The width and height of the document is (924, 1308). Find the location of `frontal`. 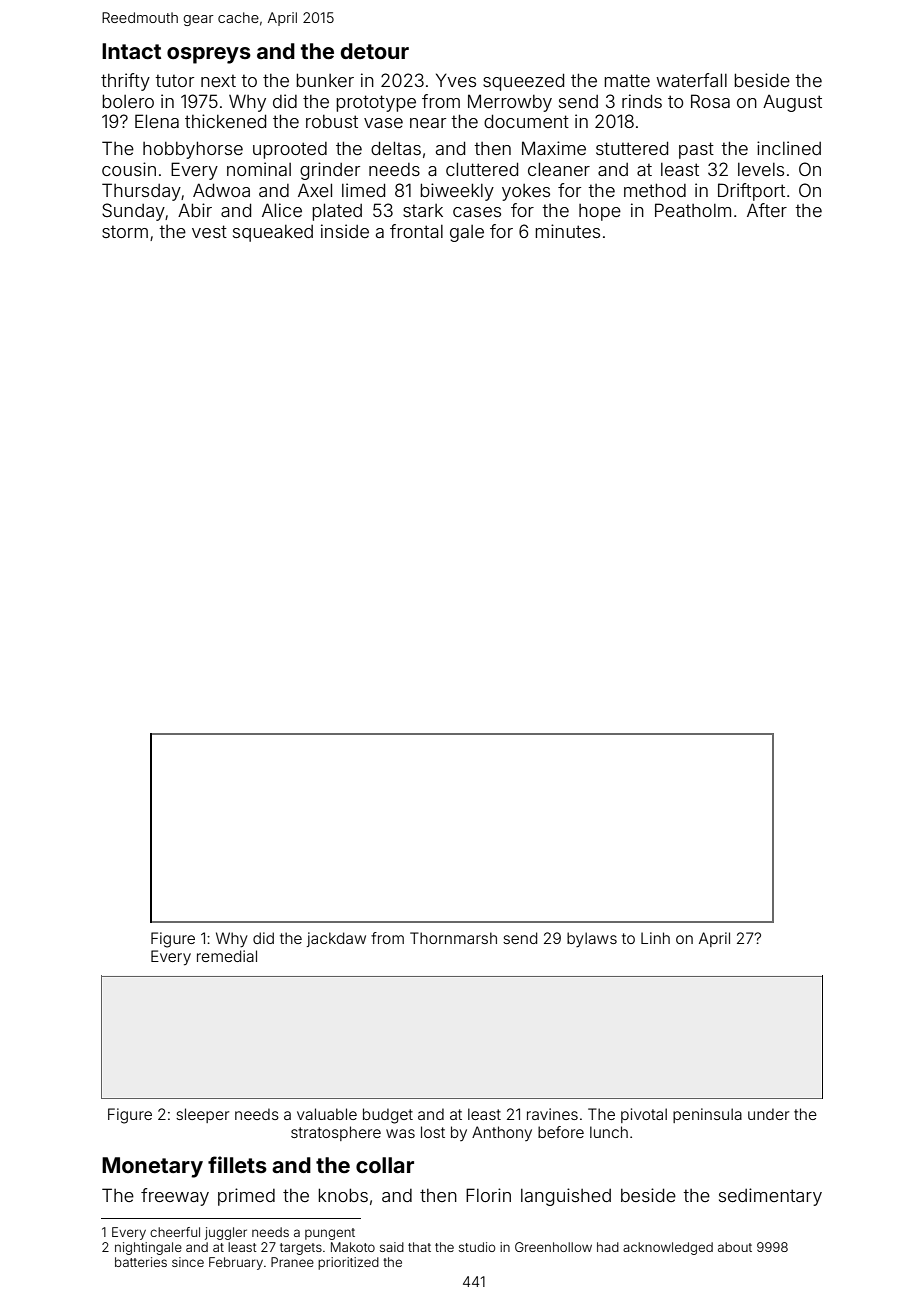

frontal is located at coordinates (416, 231).
